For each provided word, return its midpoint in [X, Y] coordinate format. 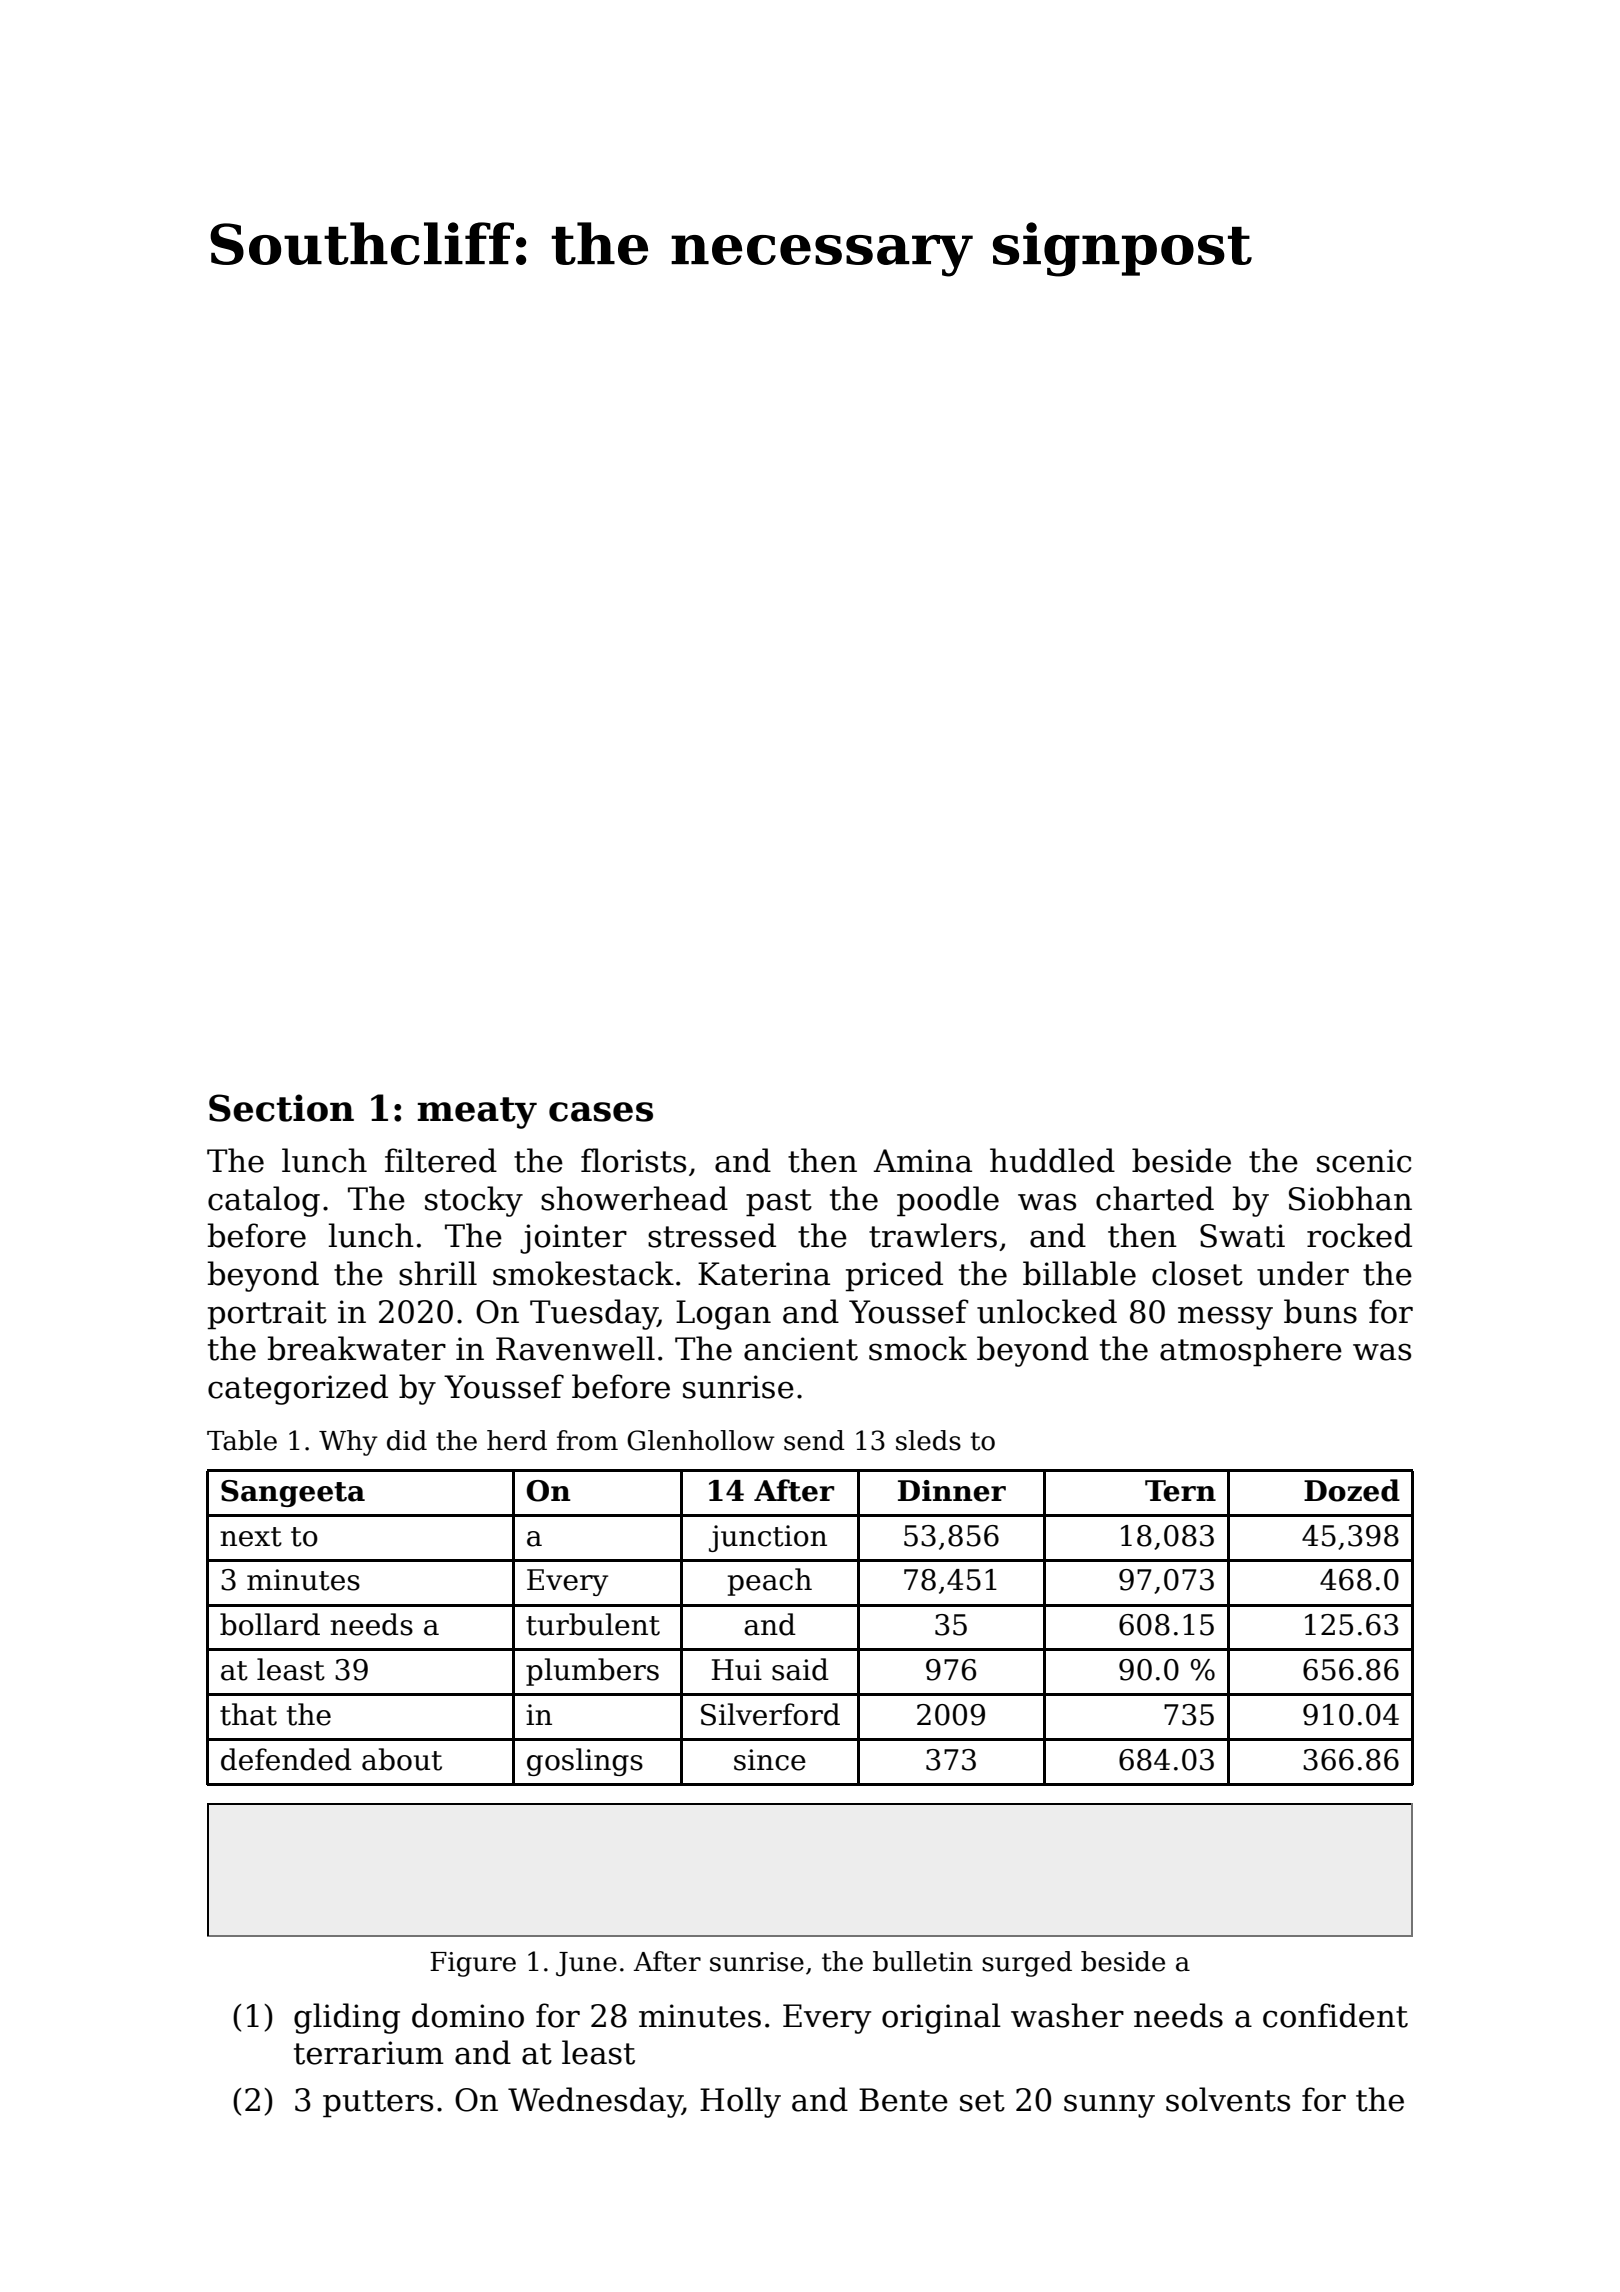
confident [1335, 2015]
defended [286, 1759]
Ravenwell [575, 1348]
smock [918, 1348]
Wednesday [595, 2102]
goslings [585, 1762]
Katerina [764, 1274]
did [407, 1440]
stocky [474, 1201]
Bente [903, 2100]
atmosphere [1251, 1351]
